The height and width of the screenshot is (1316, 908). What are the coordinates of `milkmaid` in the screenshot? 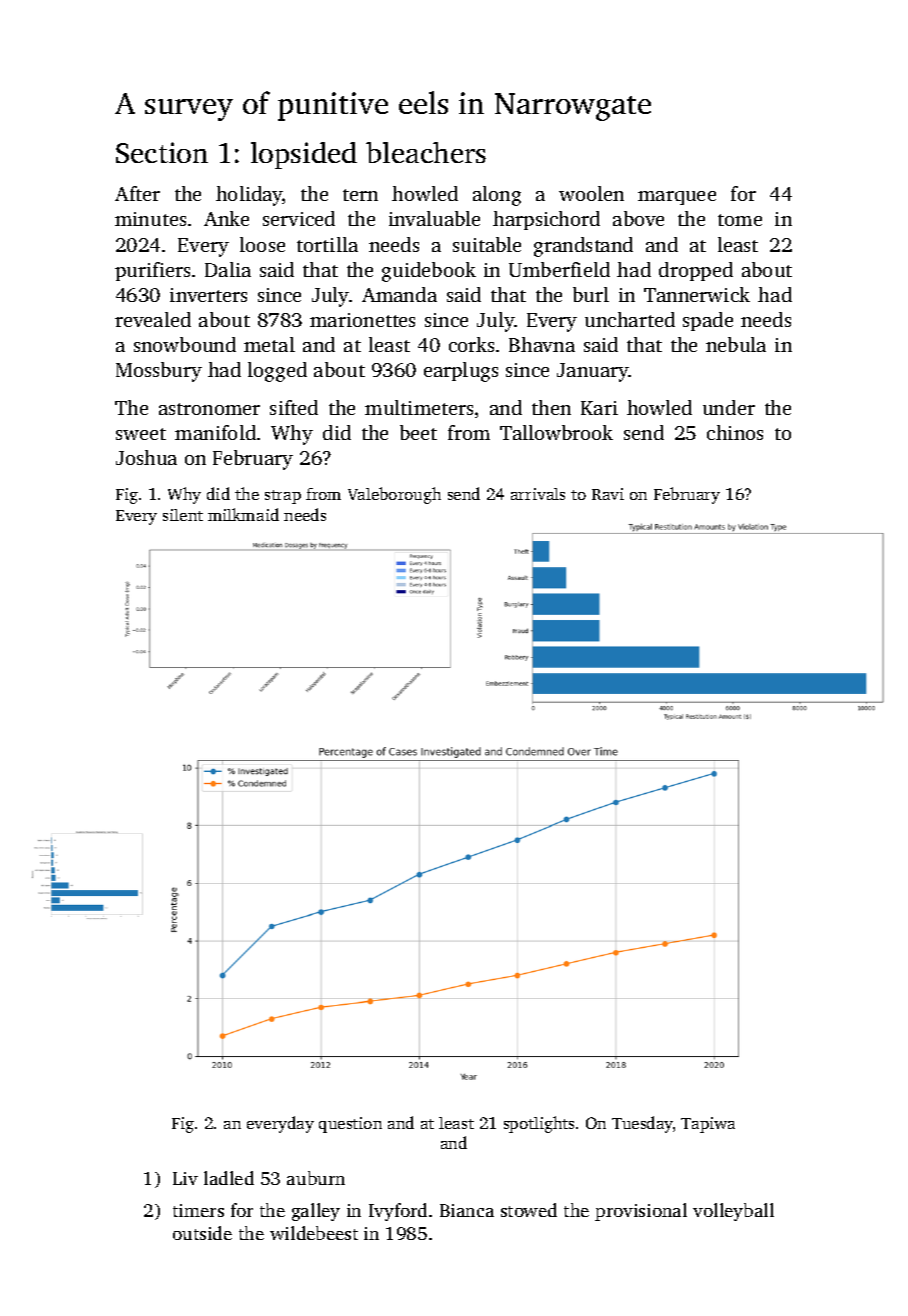 It's located at (243, 514).
